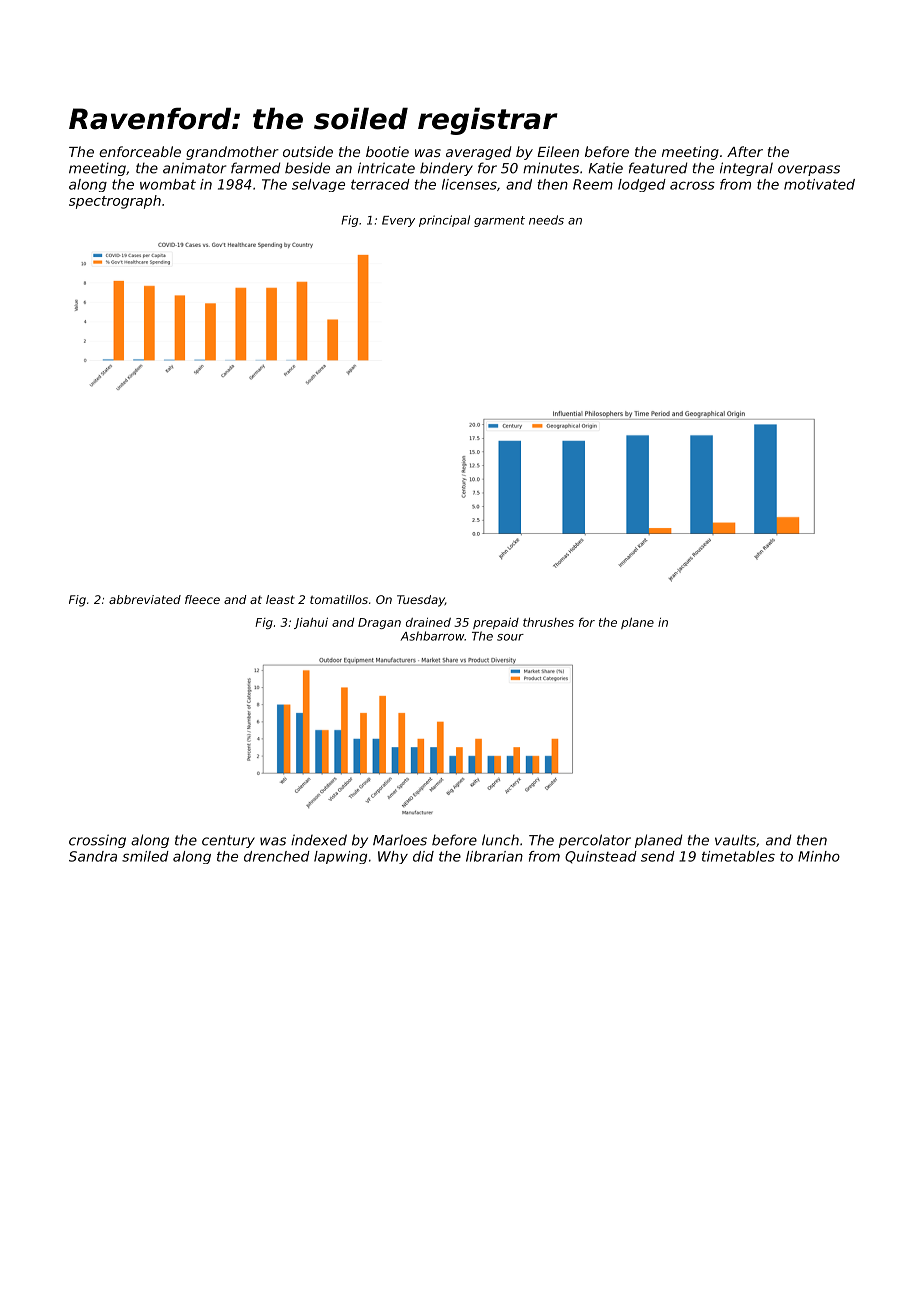  I want to click on percolator, so click(595, 841).
